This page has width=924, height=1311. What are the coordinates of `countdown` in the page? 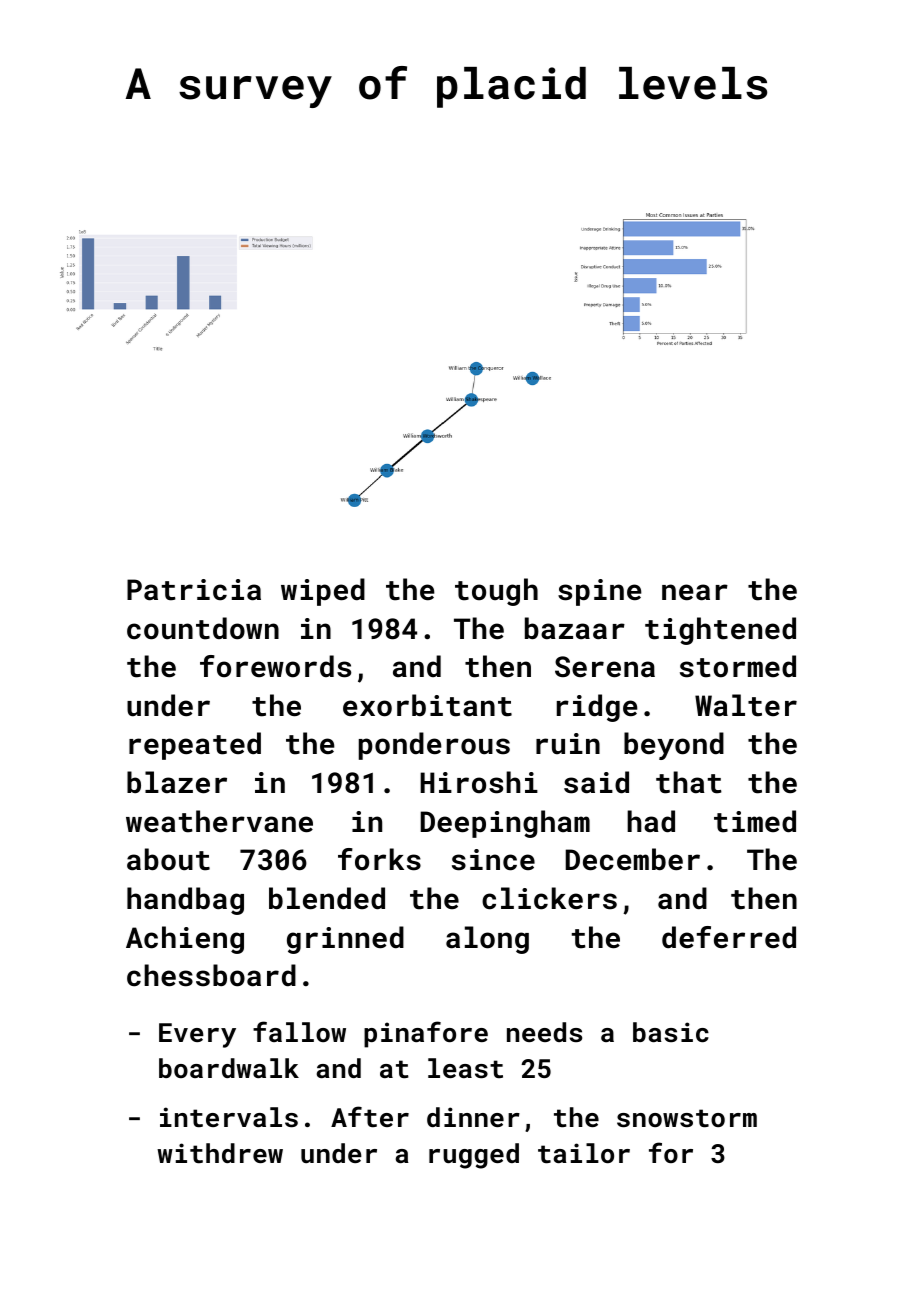 It's located at (203, 628).
